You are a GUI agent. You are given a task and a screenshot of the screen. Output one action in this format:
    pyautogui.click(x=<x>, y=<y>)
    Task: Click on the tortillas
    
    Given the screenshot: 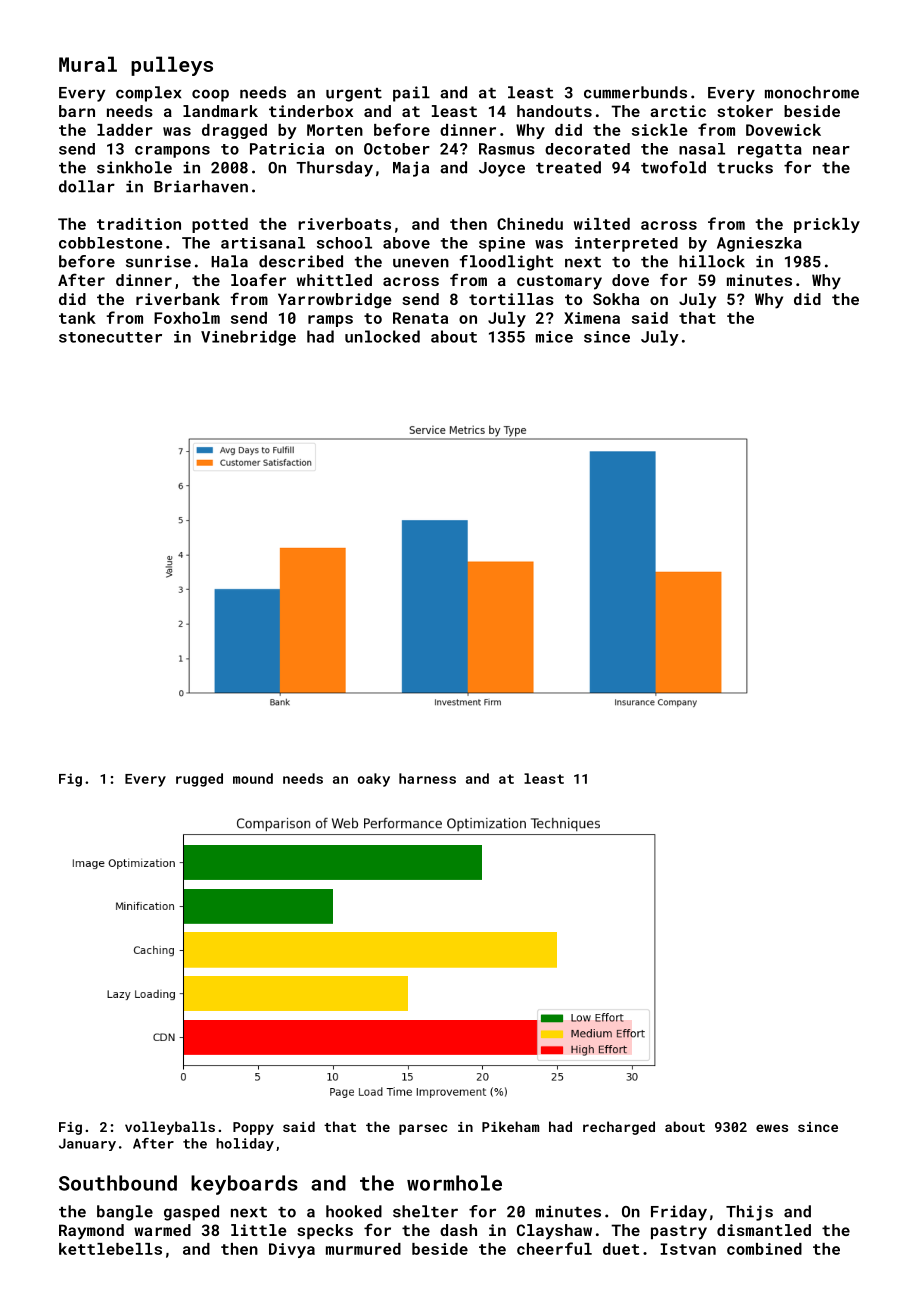 What is the action you would take?
    pyautogui.click(x=511, y=299)
